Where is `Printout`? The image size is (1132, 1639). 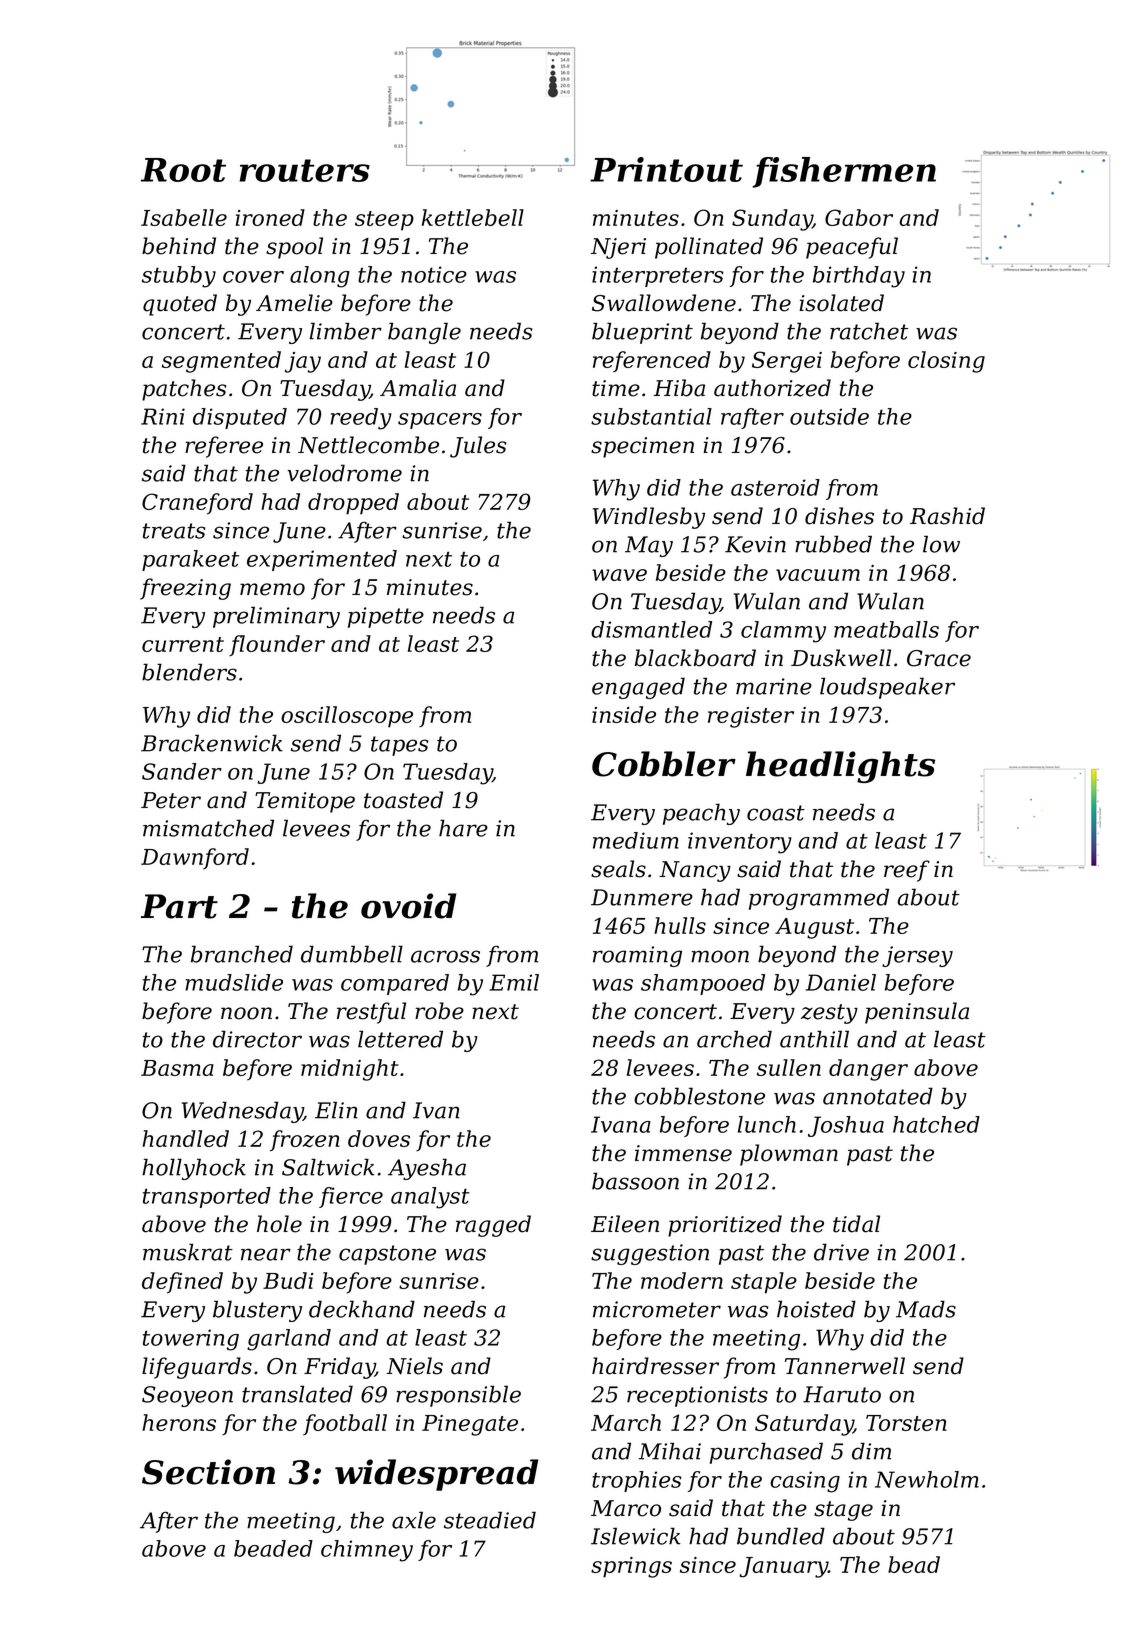
Printout is located at coordinates (666, 169).
